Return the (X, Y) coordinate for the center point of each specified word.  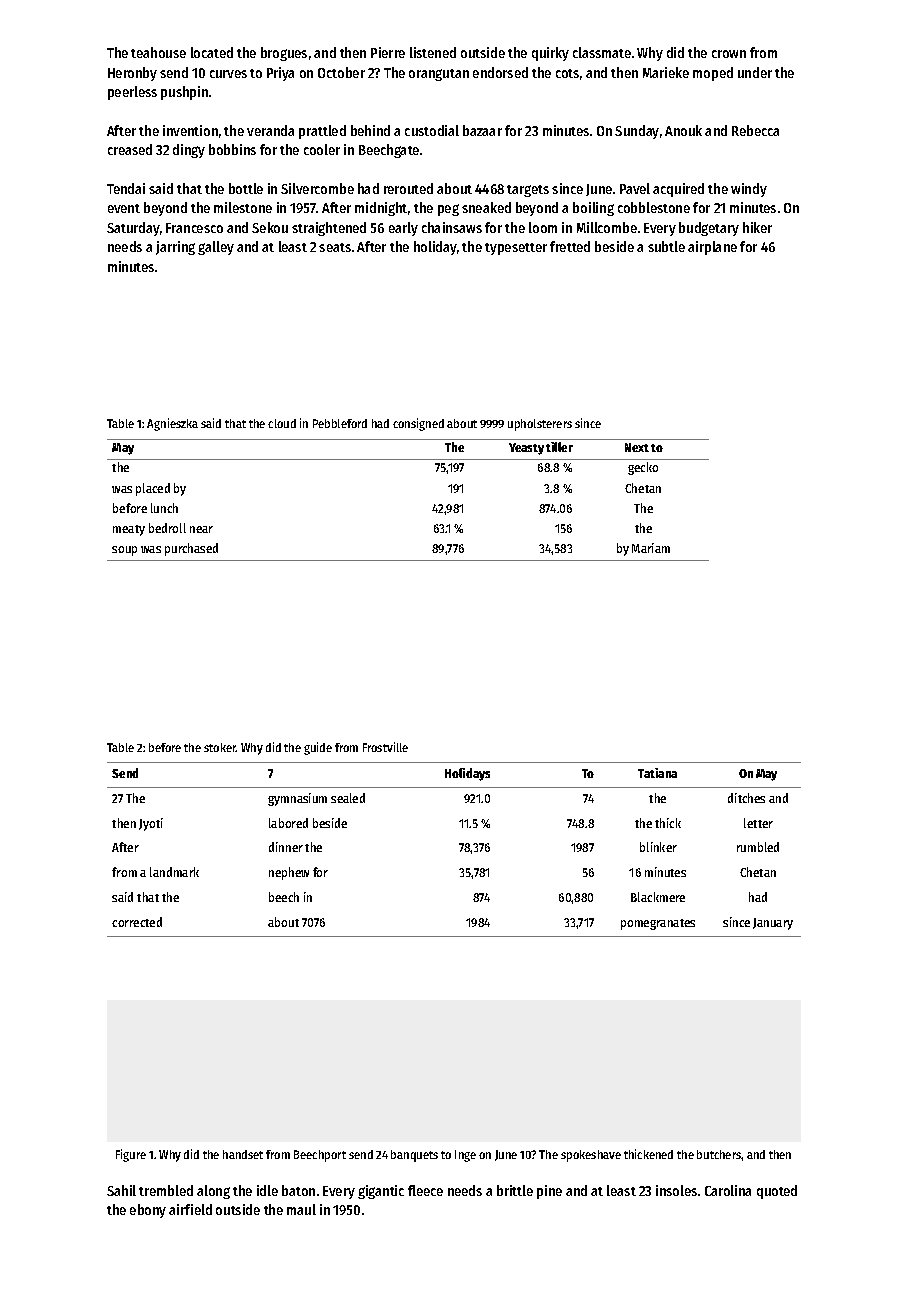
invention (190, 130)
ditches (746, 798)
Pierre (388, 52)
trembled (166, 1190)
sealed (348, 798)
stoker (220, 747)
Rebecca (755, 130)
